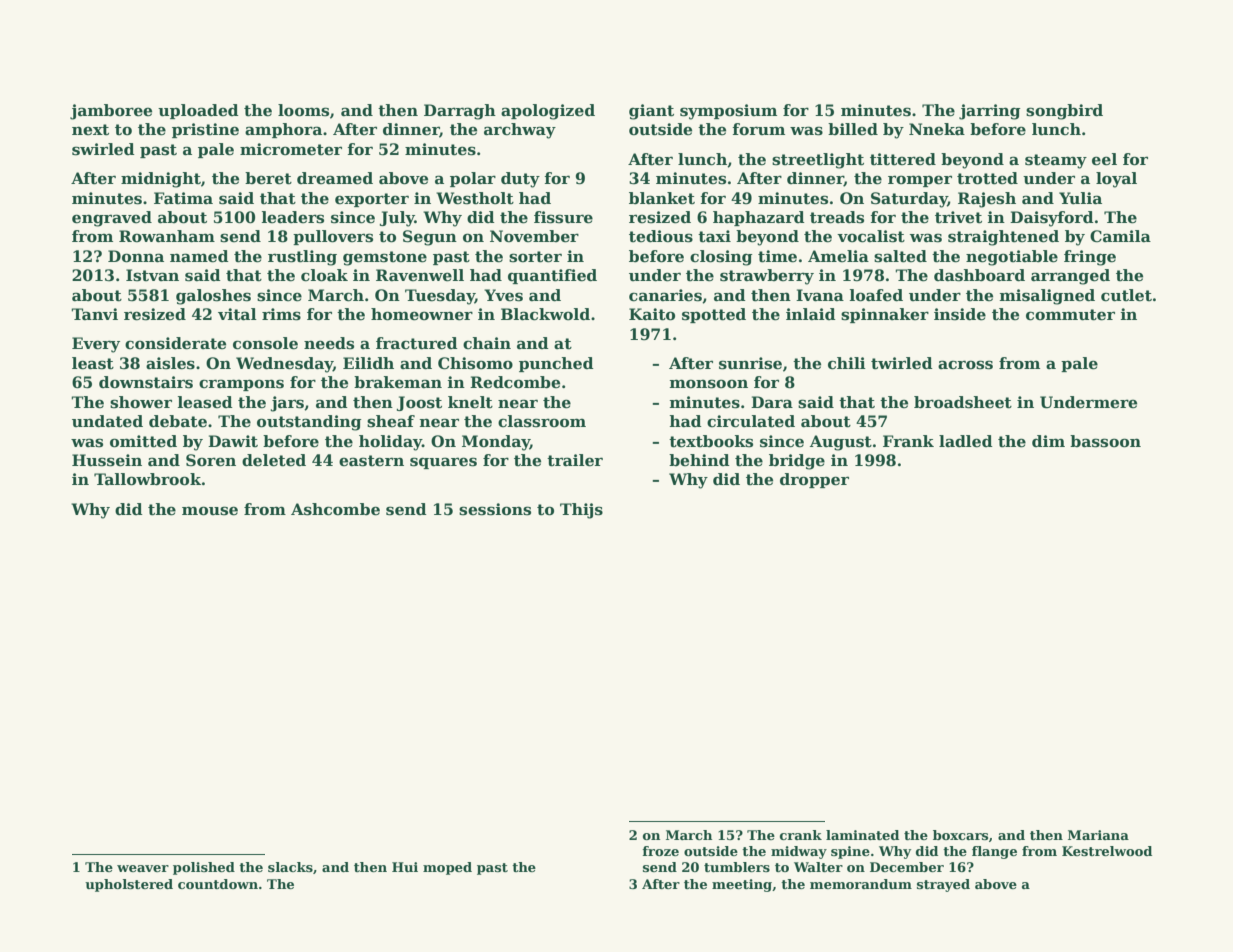 The width and height of the image is (1233, 952). What do you see at coordinates (556, 364) in the image?
I see `punched` at bounding box center [556, 364].
